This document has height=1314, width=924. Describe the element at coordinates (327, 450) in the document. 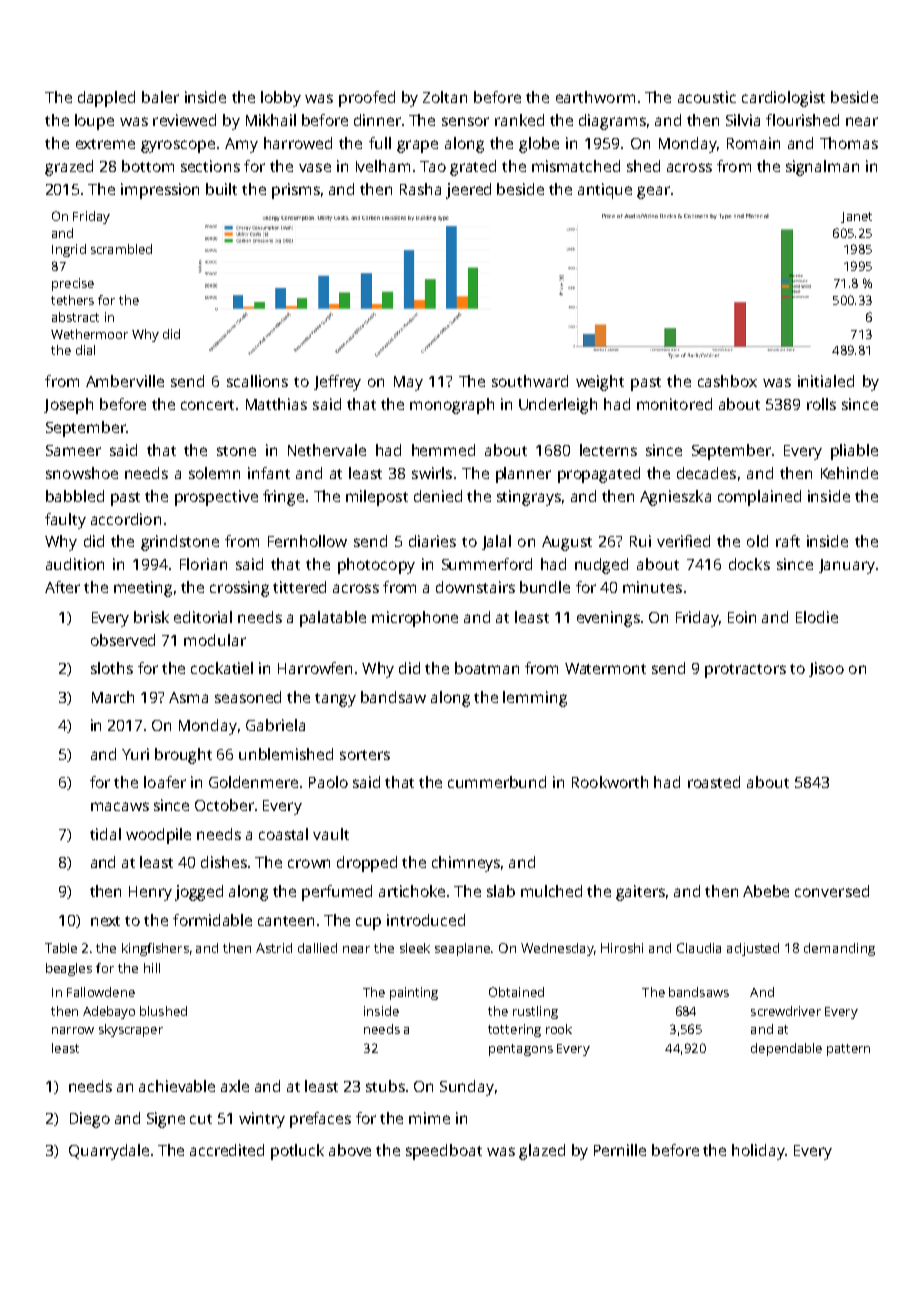

I see `Nethervale` at that location.
